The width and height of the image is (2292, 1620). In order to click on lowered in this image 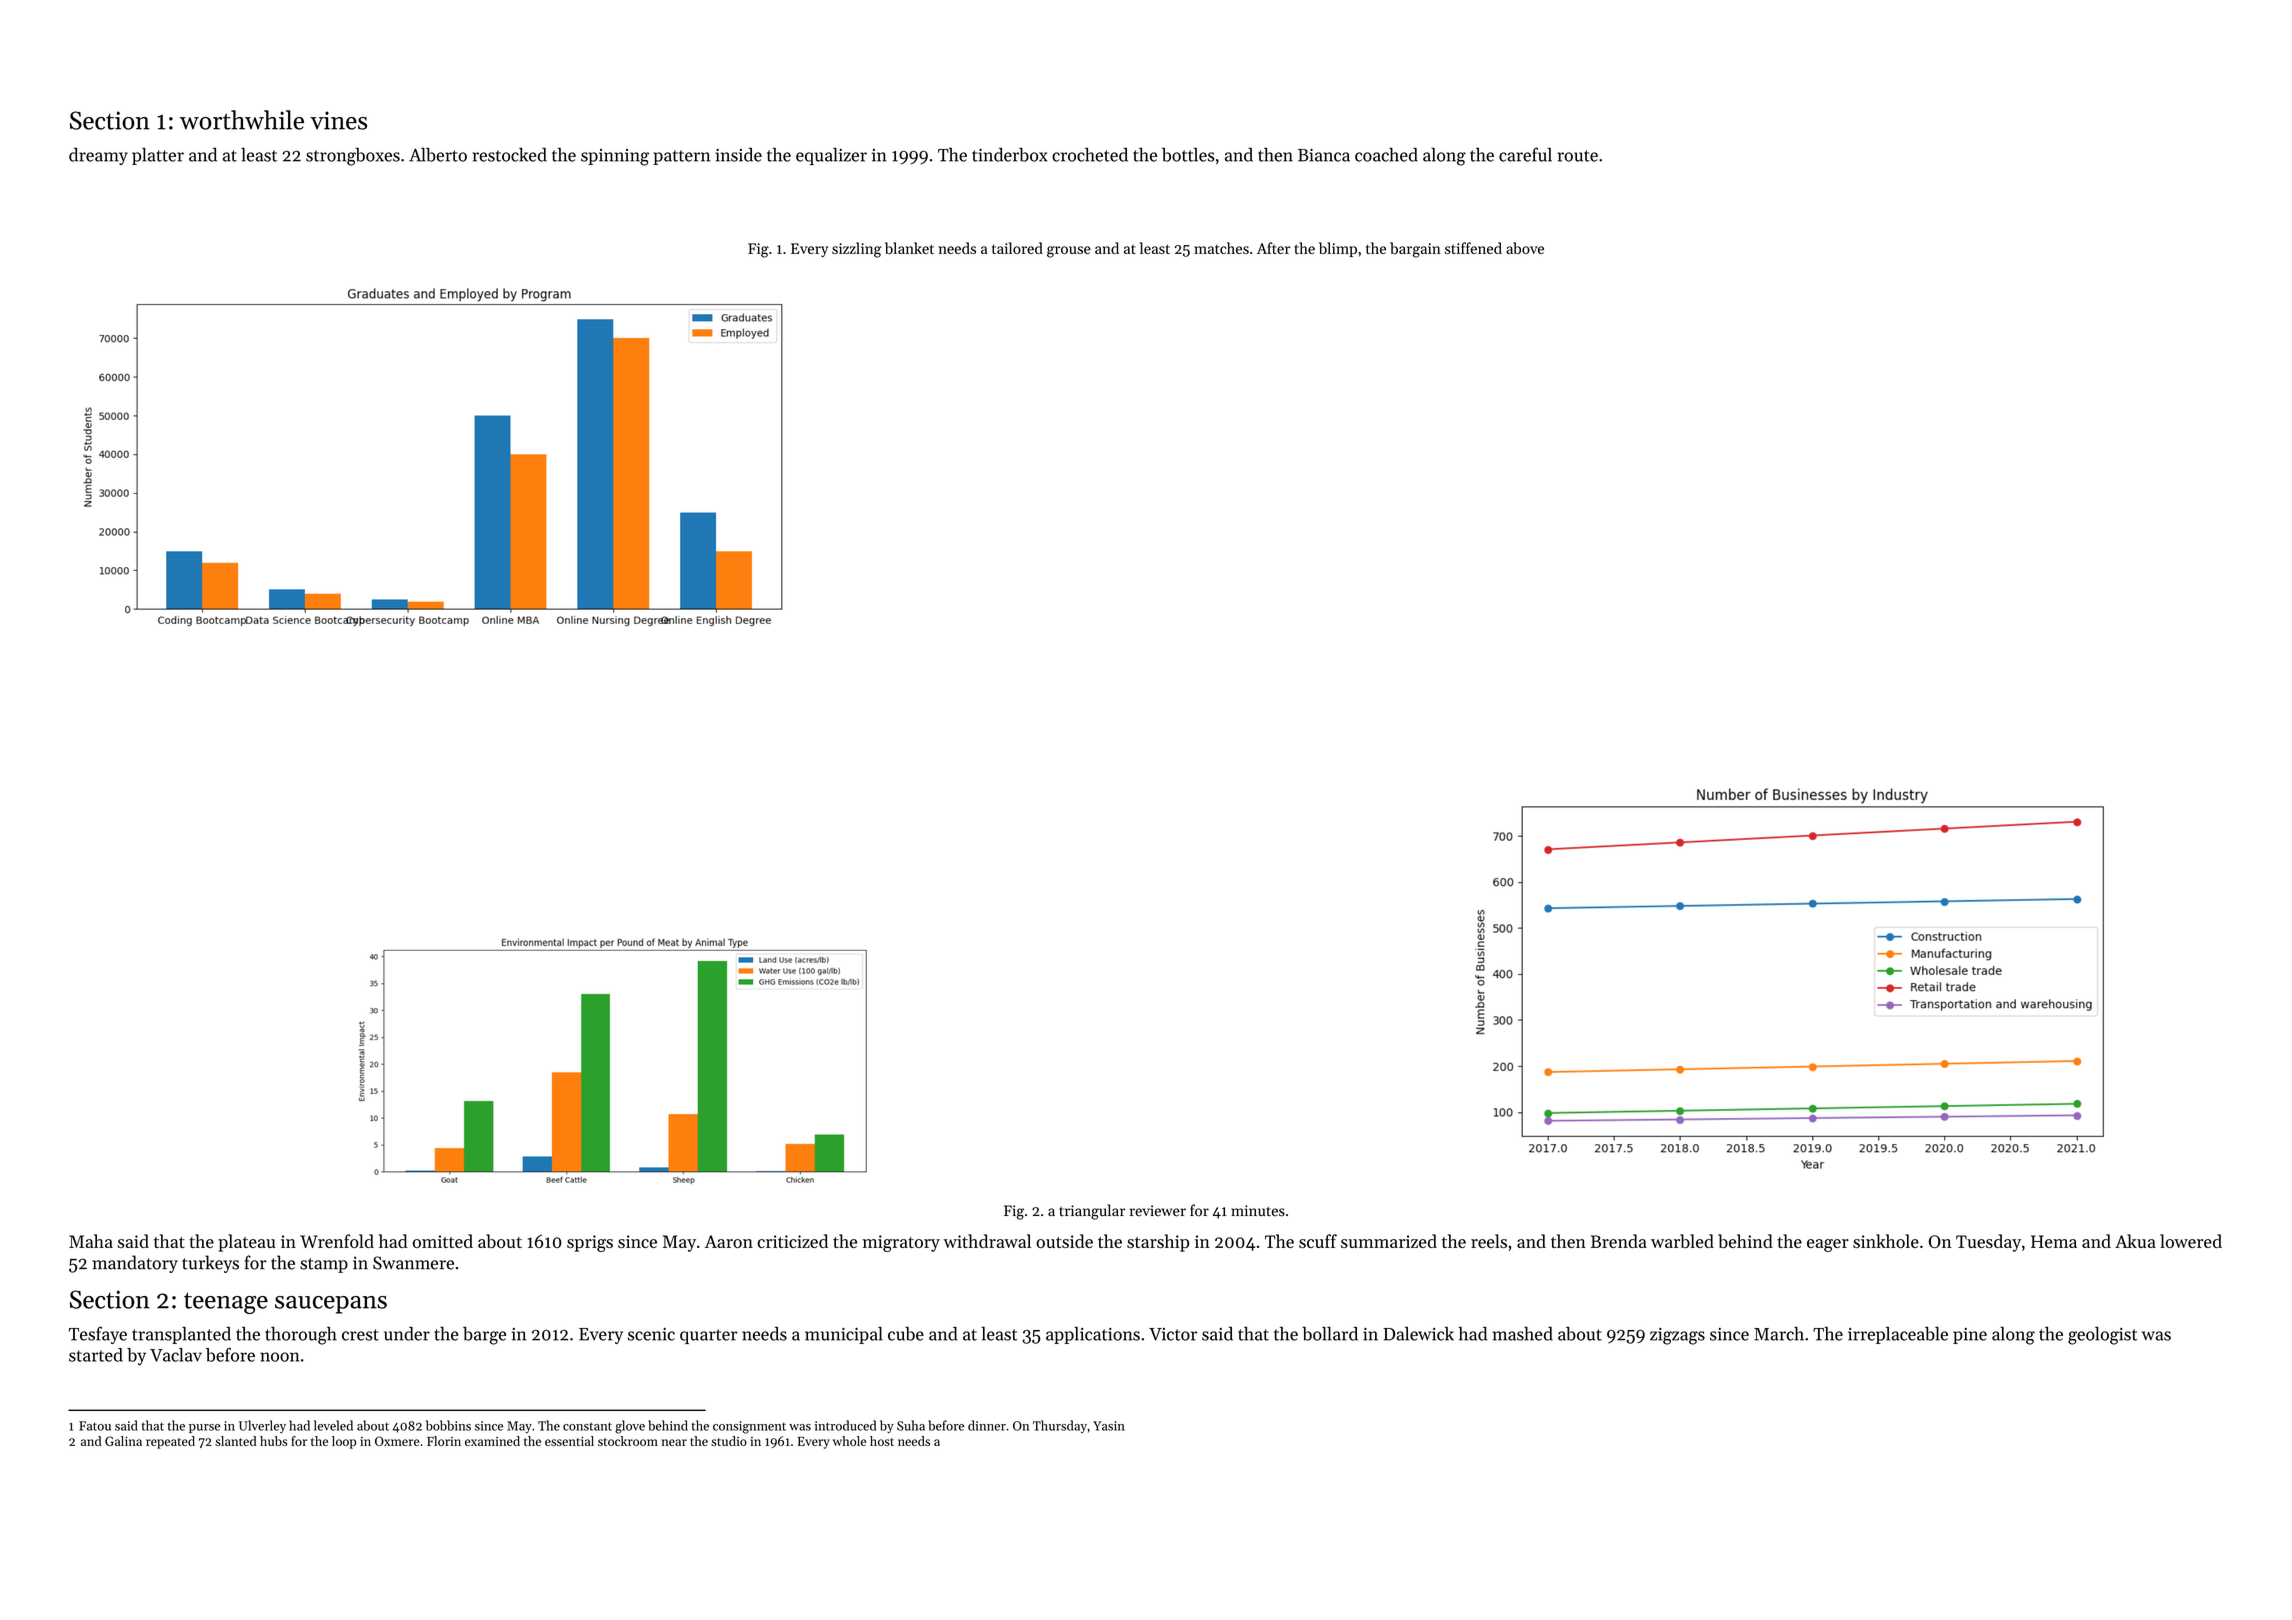, I will do `click(2191, 1241)`.
